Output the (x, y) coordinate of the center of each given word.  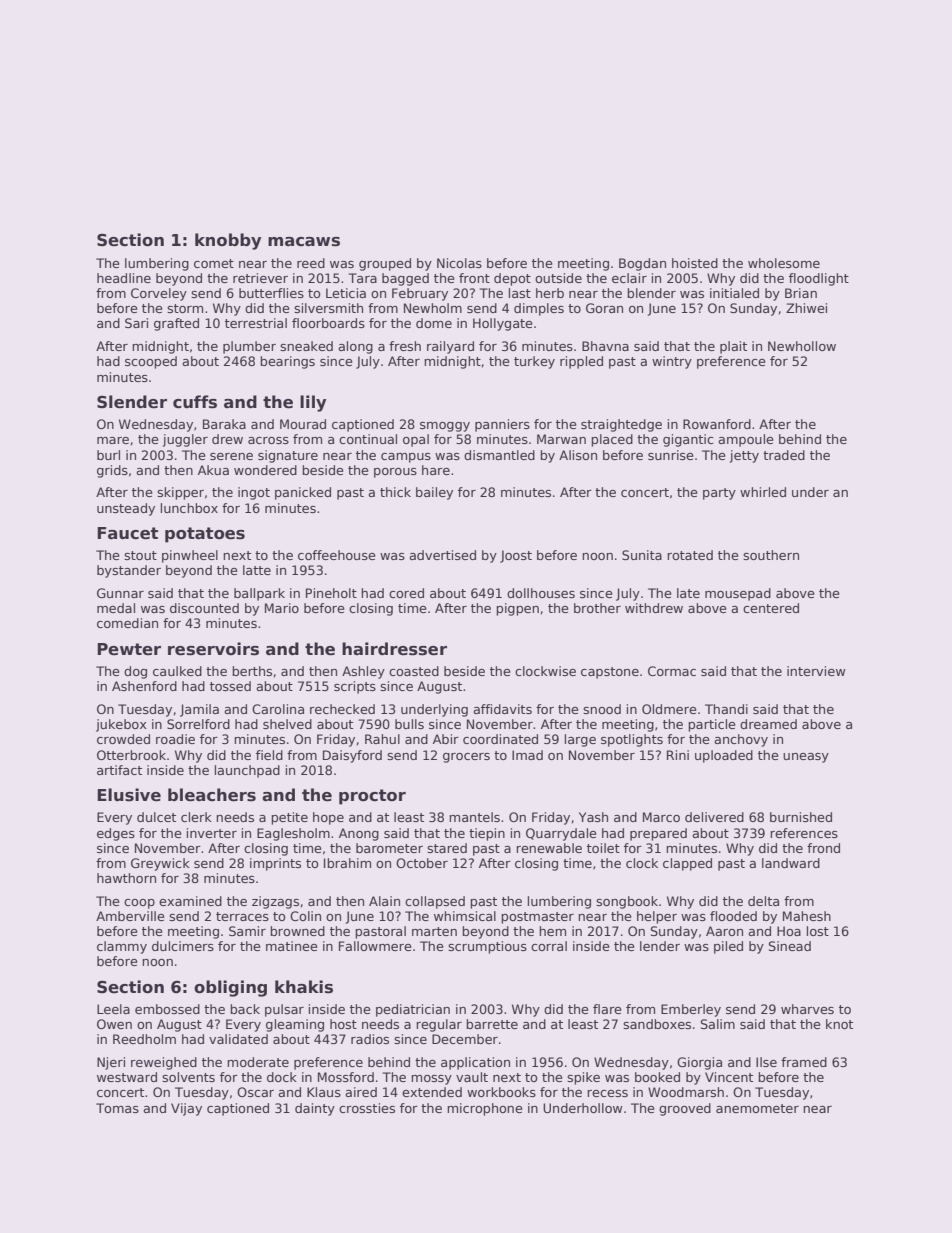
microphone (485, 1109)
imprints (275, 864)
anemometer (757, 1108)
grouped (385, 264)
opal (416, 440)
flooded (733, 916)
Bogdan (642, 264)
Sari (136, 323)
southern (771, 555)
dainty (315, 1109)
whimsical (465, 916)
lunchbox (189, 508)
